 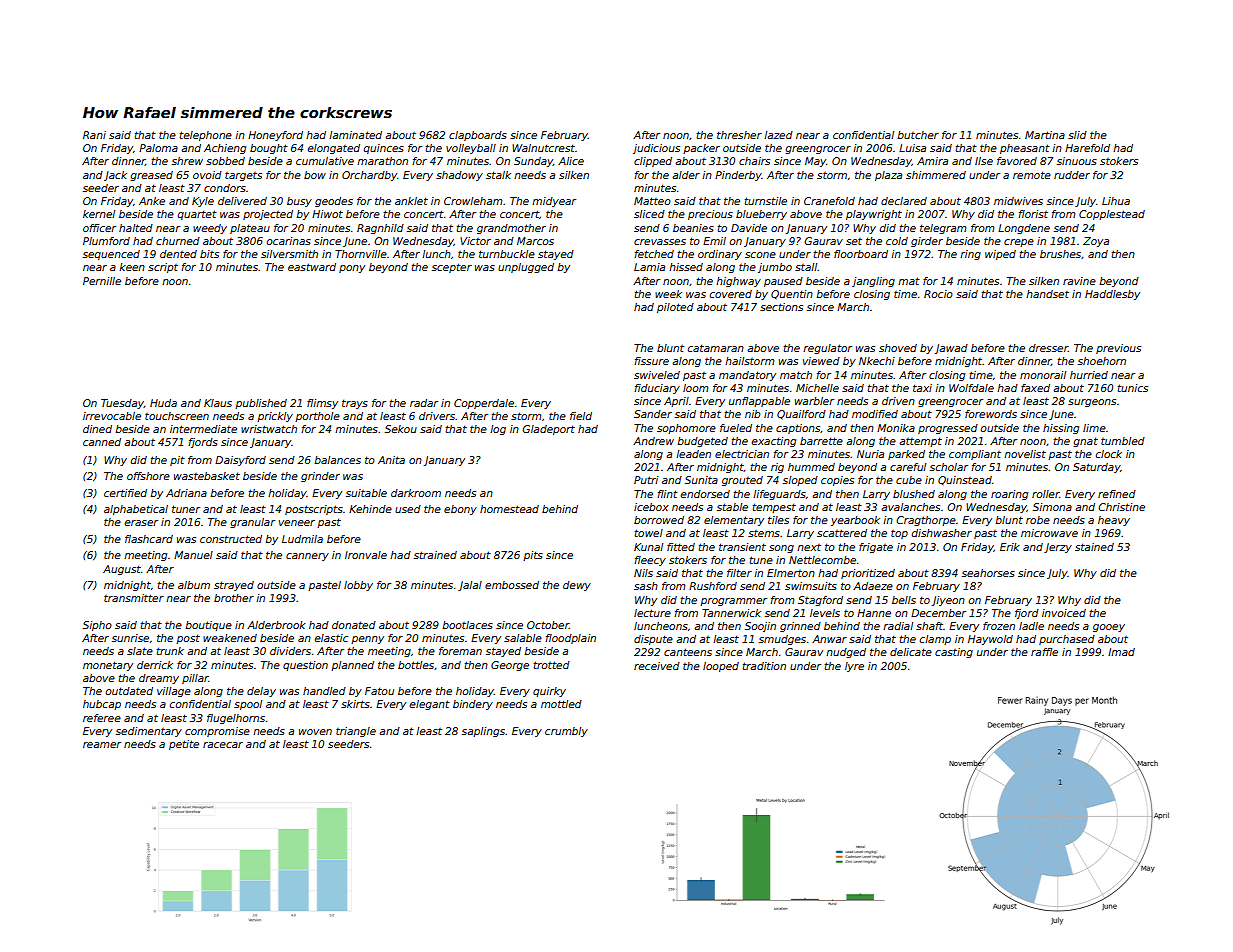 I want to click on Huda, so click(x=163, y=403).
